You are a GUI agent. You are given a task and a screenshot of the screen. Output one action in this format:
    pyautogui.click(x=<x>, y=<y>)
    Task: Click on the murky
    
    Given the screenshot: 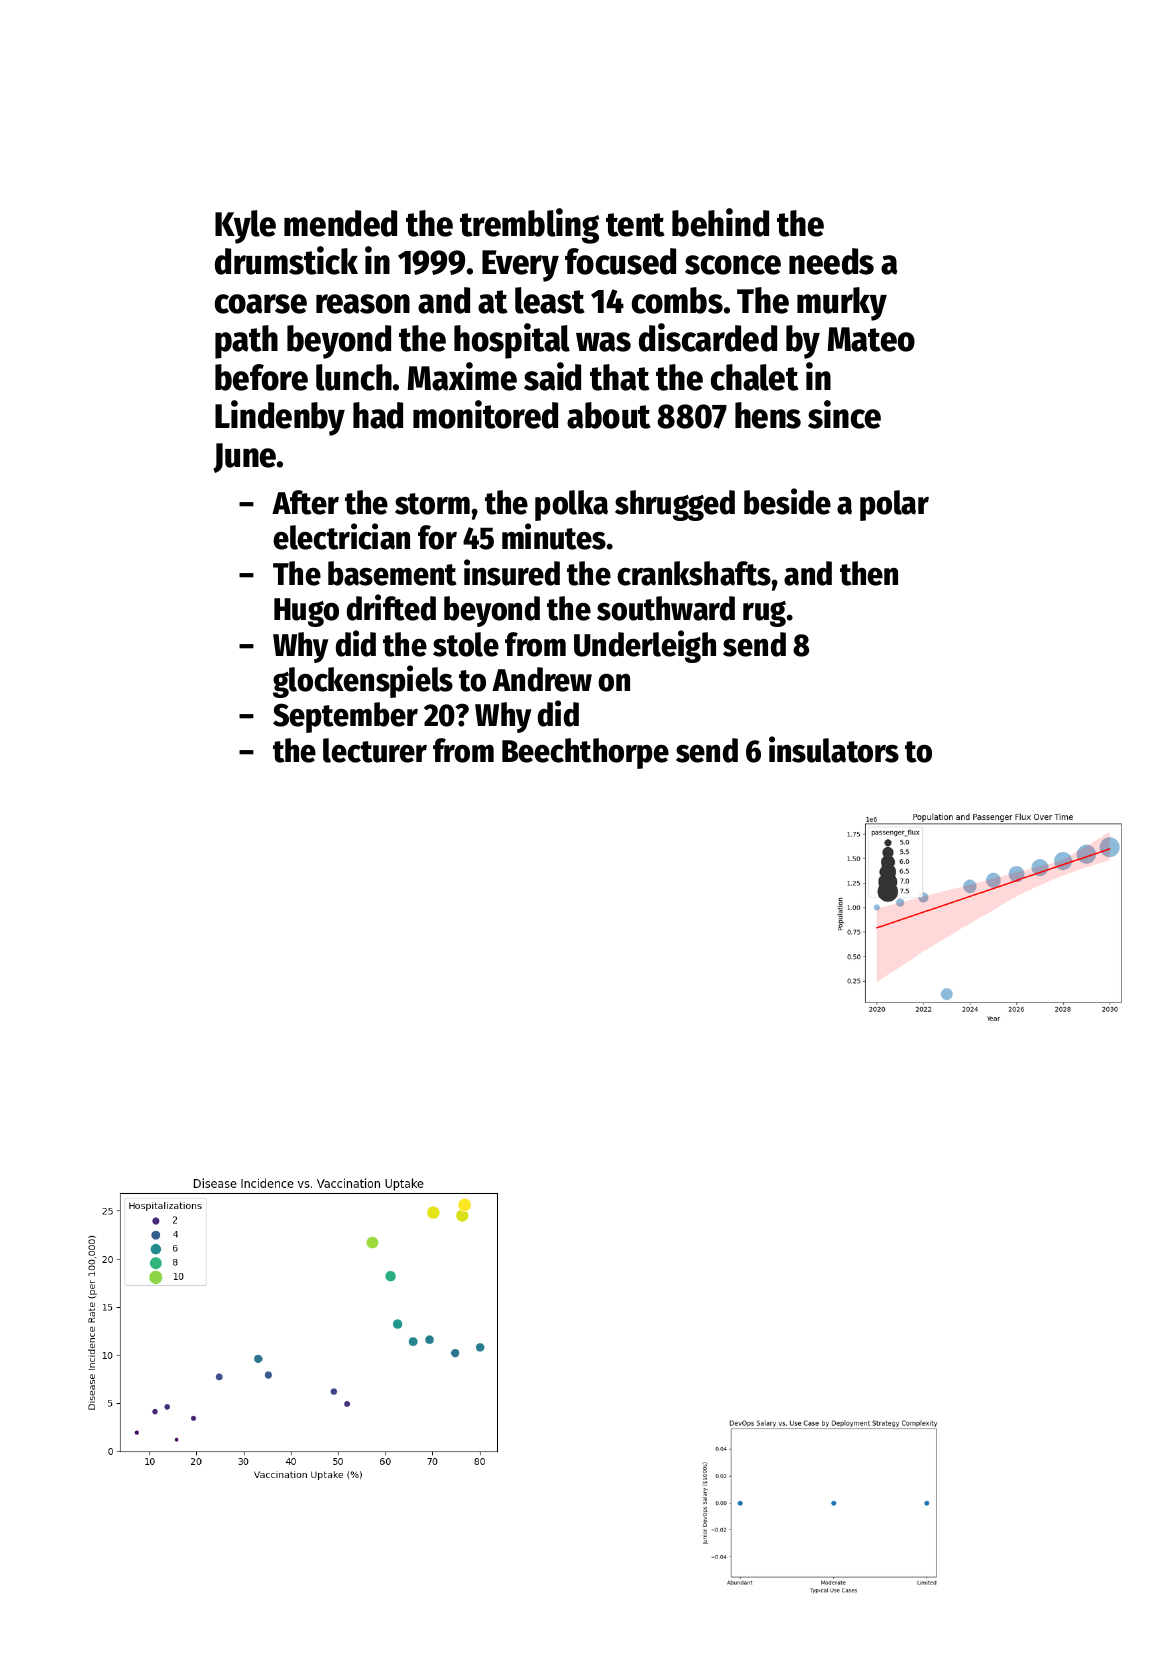 What is the action you would take?
    pyautogui.click(x=842, y=304)
